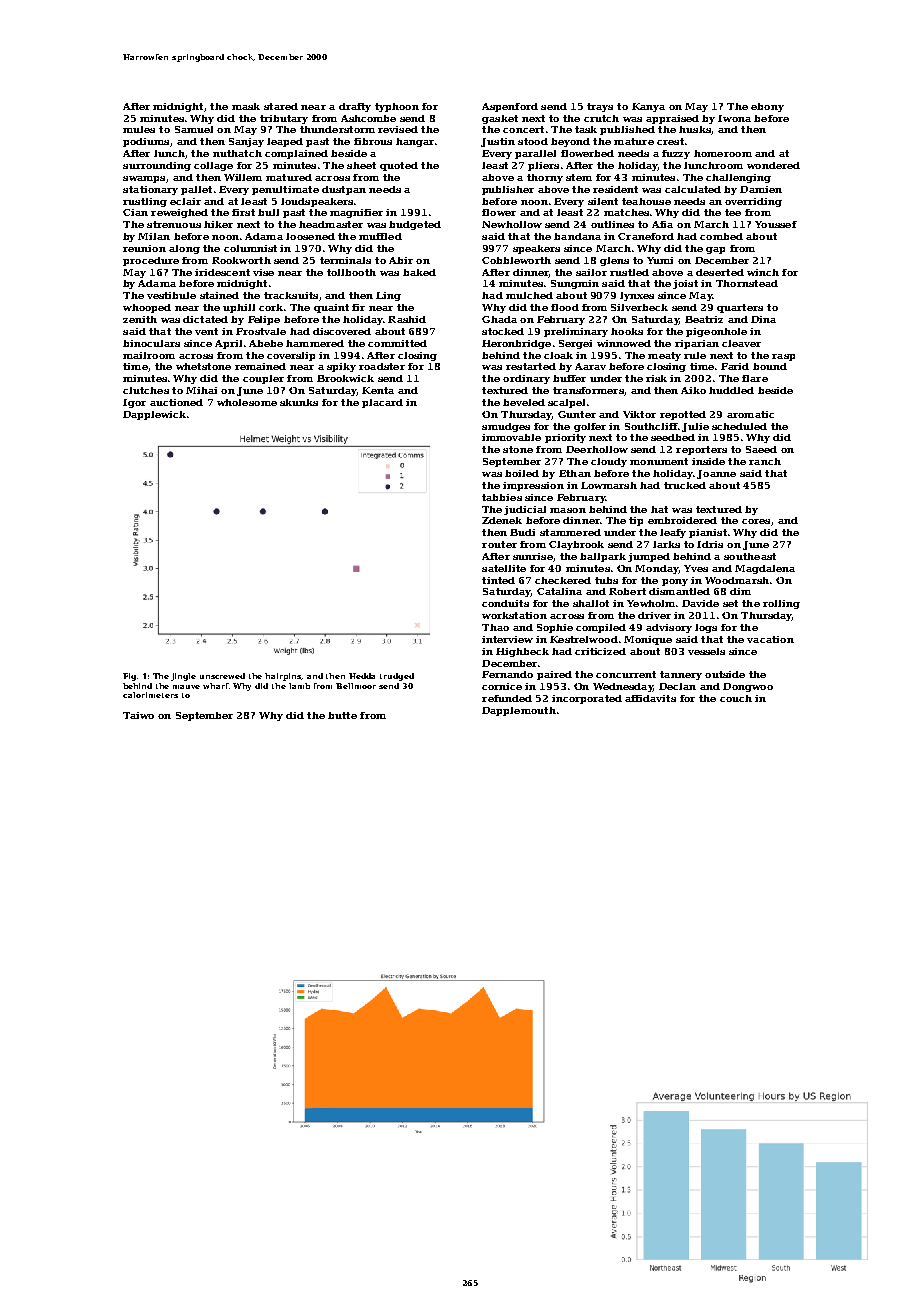 This screenshot has width=924, height=1308. I want to click on cleaver, so click(741, 343).
